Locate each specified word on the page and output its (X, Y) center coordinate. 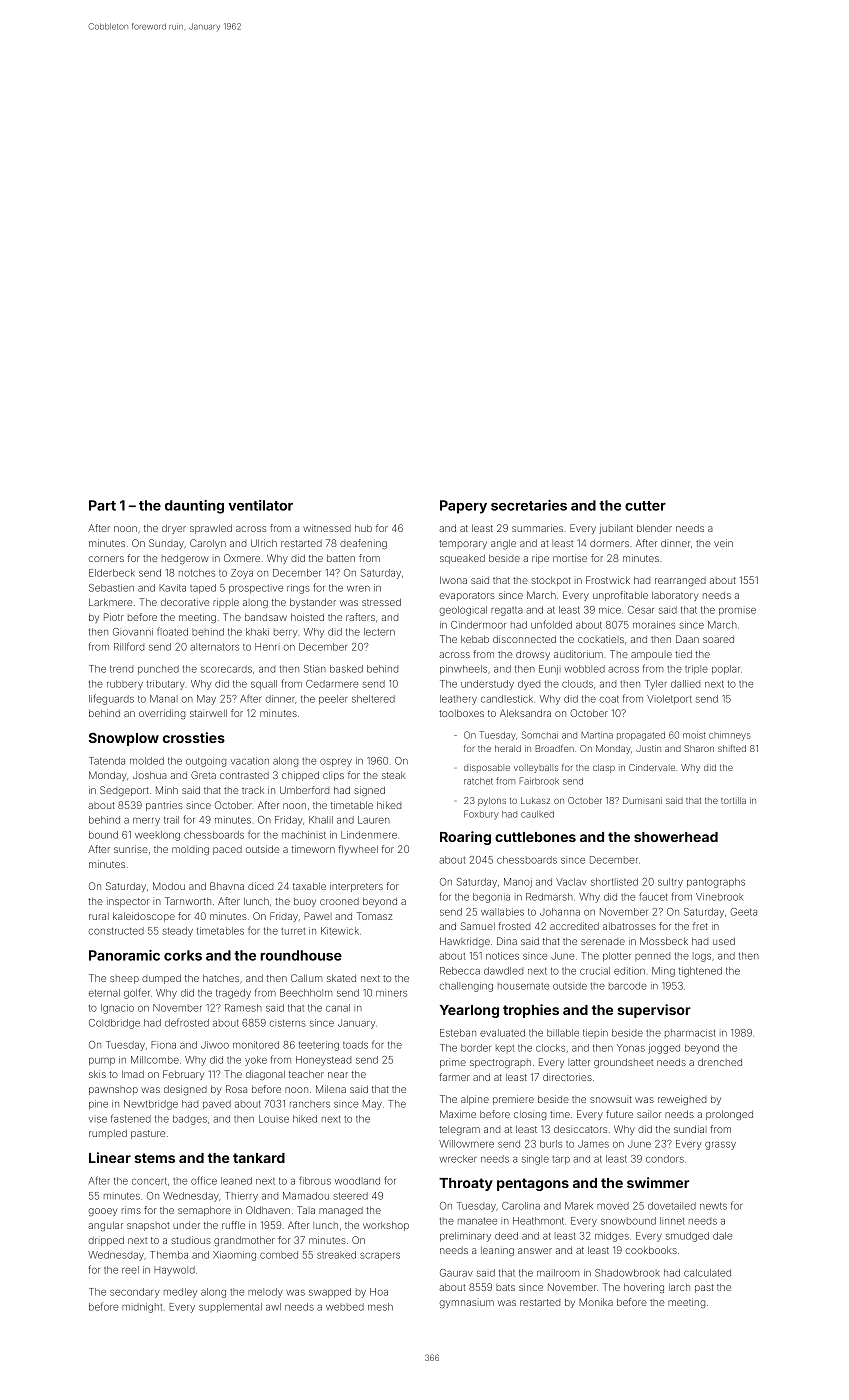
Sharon (699, 748)
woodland (357, 1181)
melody (265, 1293)
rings (298, 589)
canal (338, 1008)
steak (393, 775)
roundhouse (301, 955)
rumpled (108, 1134)
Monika (596, 1302)
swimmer (658, 1182)
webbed (345, 1307)
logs (702, 957)
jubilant (616, 529)
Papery (463, 507)
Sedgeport (124, 791)
